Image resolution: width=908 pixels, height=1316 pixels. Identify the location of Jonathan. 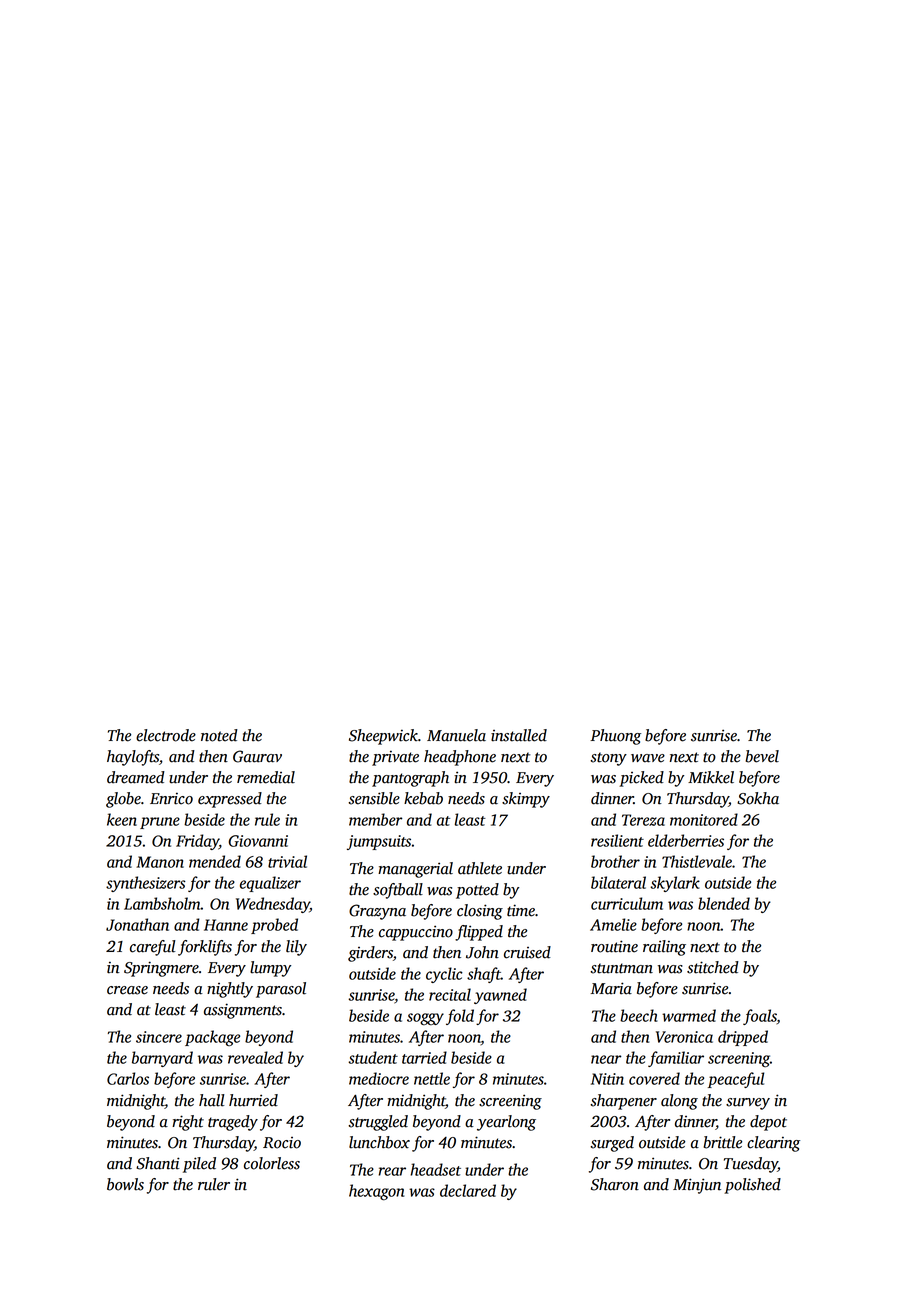
(137, 924).
